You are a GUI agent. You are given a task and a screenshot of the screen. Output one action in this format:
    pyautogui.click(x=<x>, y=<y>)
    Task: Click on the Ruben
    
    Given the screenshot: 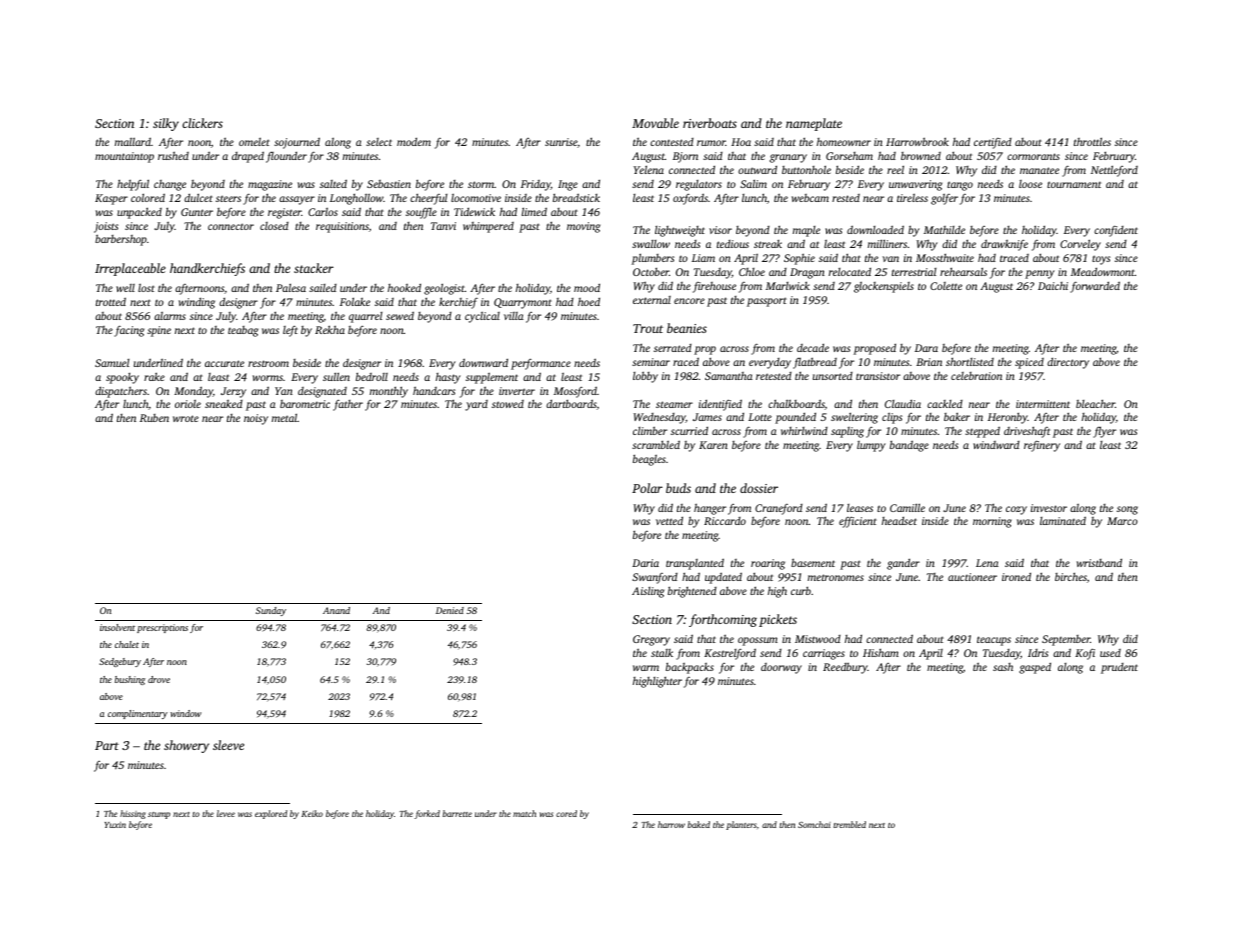 What is the action you would take?
    pyautogui.click(x=154, y=418)
